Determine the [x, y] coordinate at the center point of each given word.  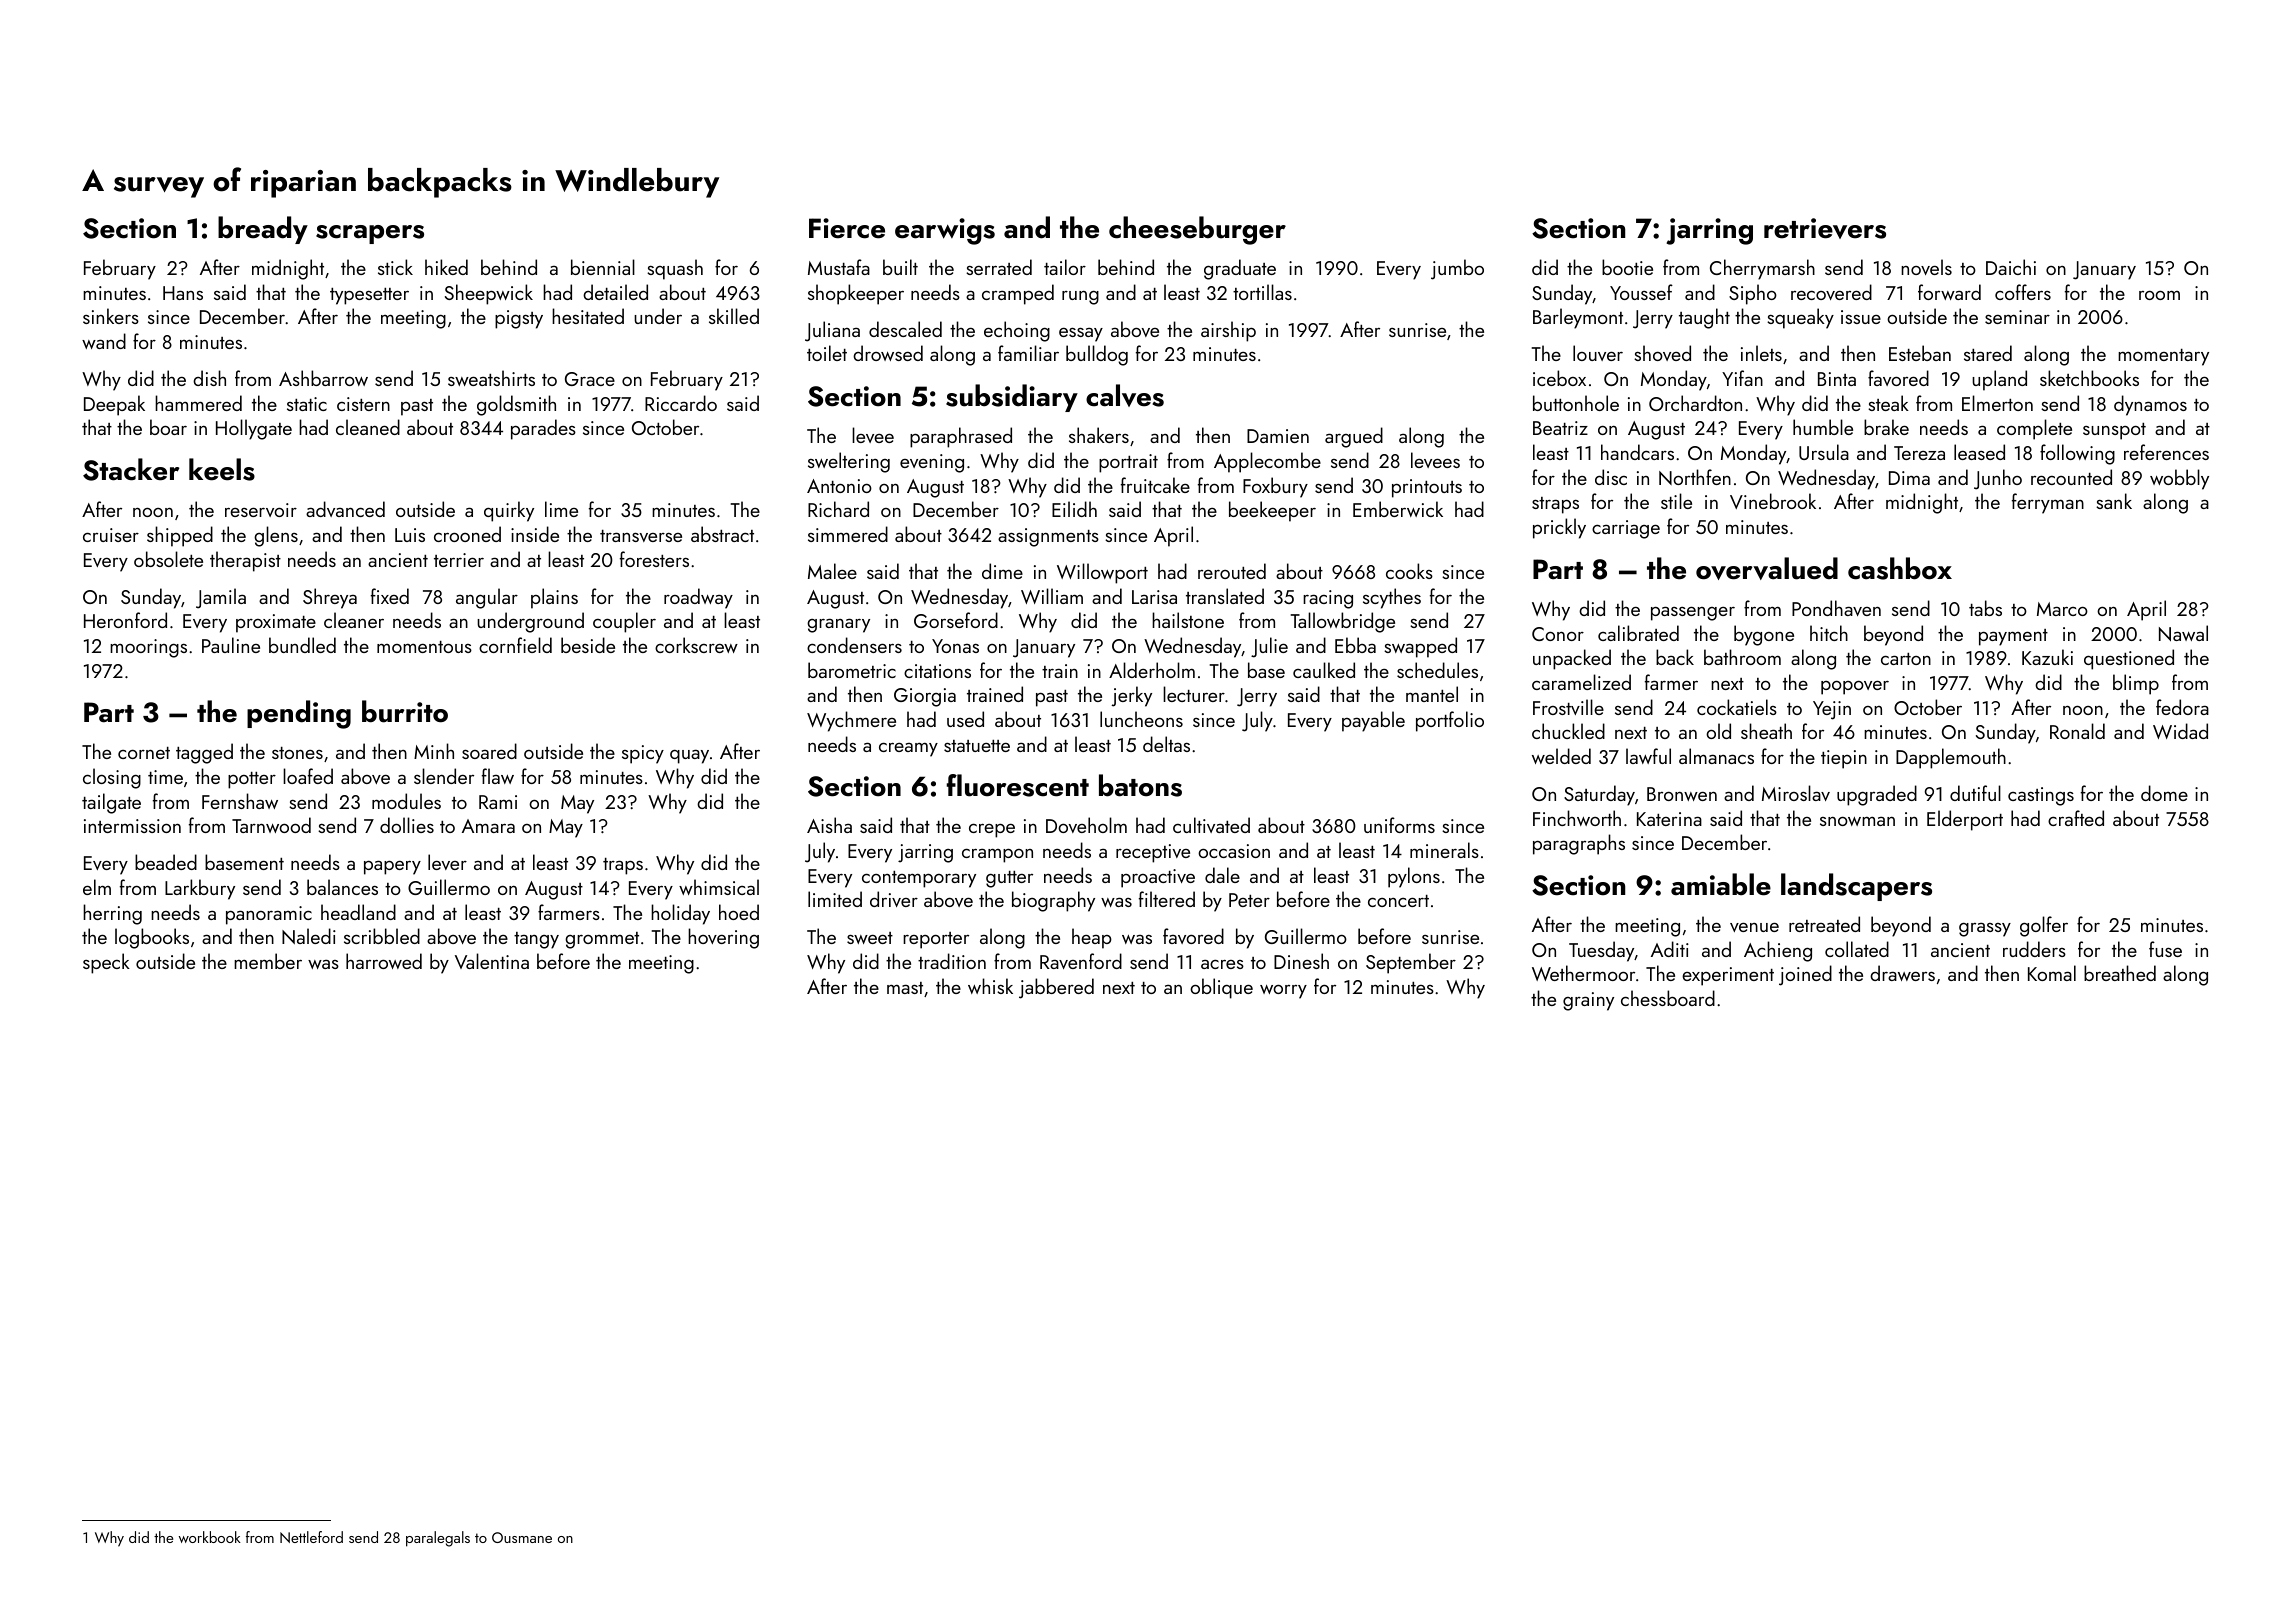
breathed [2120, 973]
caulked [1324, 670]
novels [1926, 267]
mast [905, 988]
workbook [210, 1537]
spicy [643, 754]
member [268, 961]
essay [1081, 334]
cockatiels [1737, 707]
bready [263, 230]
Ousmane [522, 1537]
